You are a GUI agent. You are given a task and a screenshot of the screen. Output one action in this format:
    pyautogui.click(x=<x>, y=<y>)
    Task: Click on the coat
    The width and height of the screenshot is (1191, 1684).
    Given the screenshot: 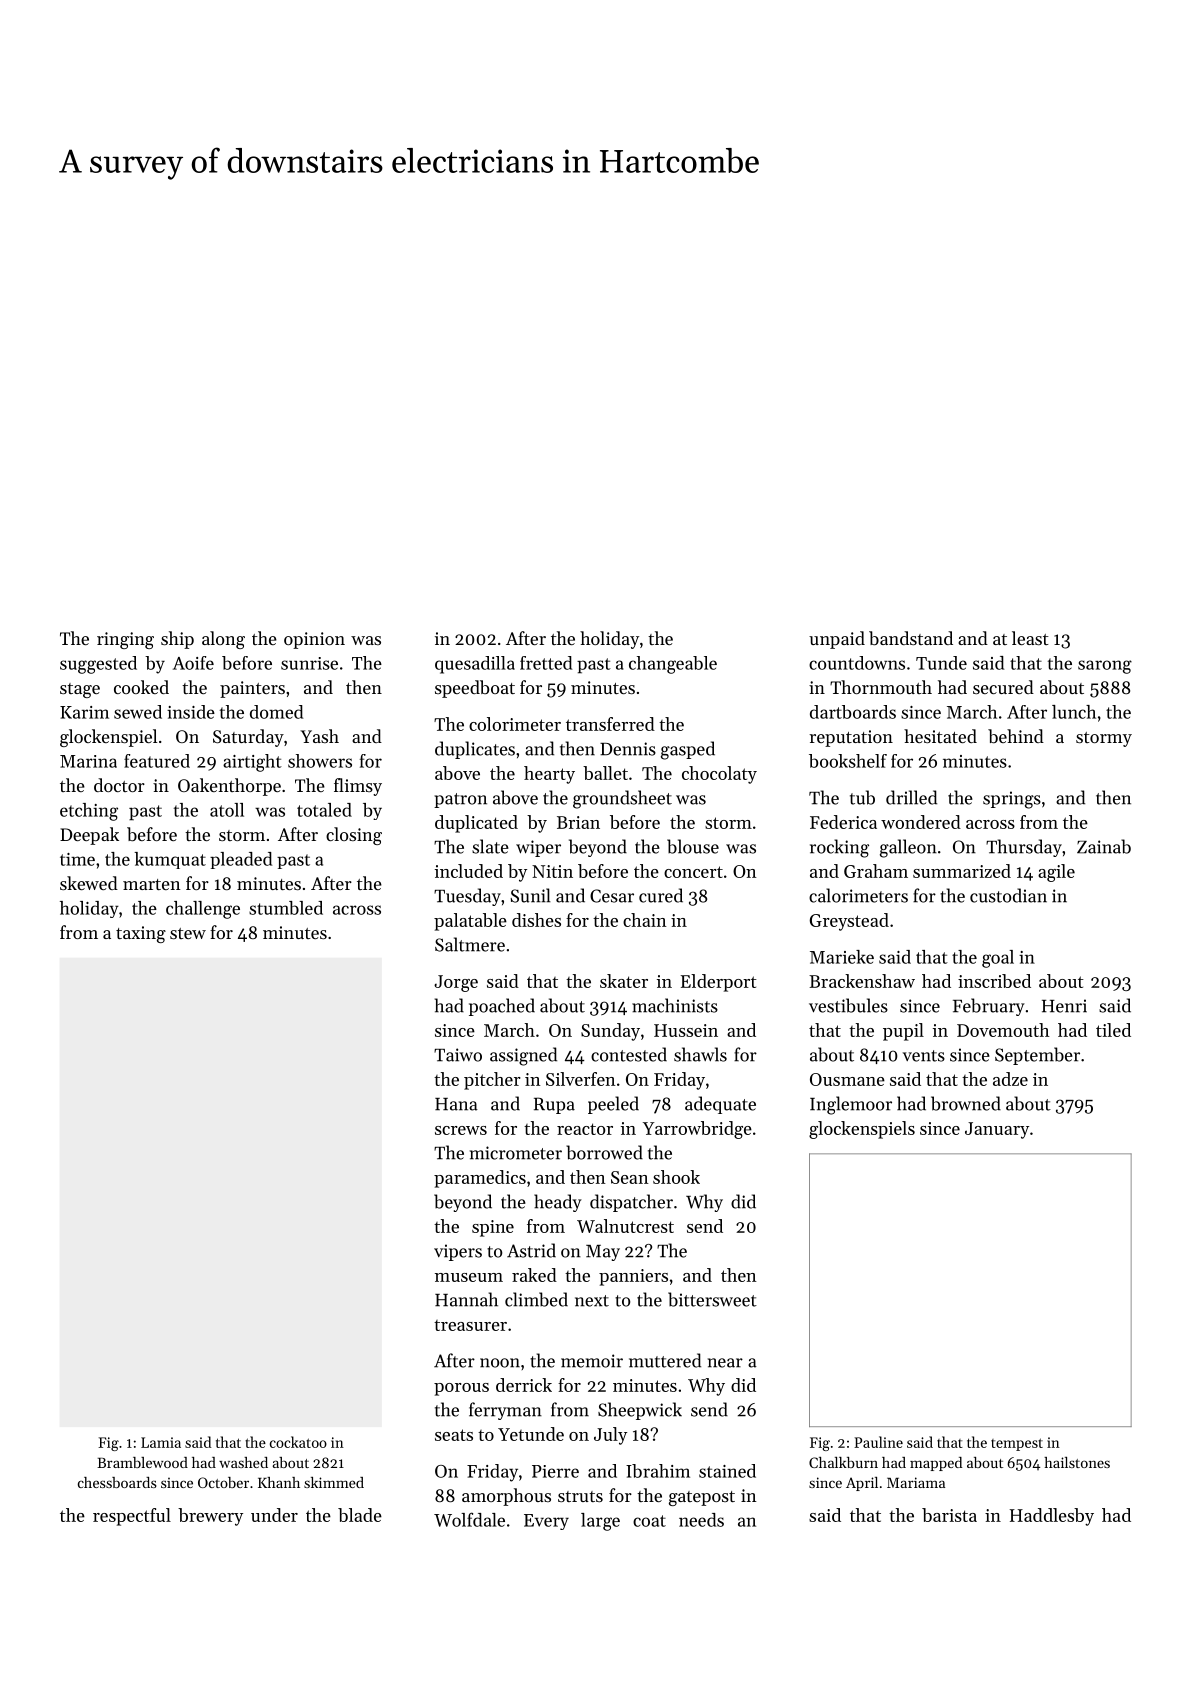 What is the action you would take?
    pyautogui.click(x=649, y=1521)
